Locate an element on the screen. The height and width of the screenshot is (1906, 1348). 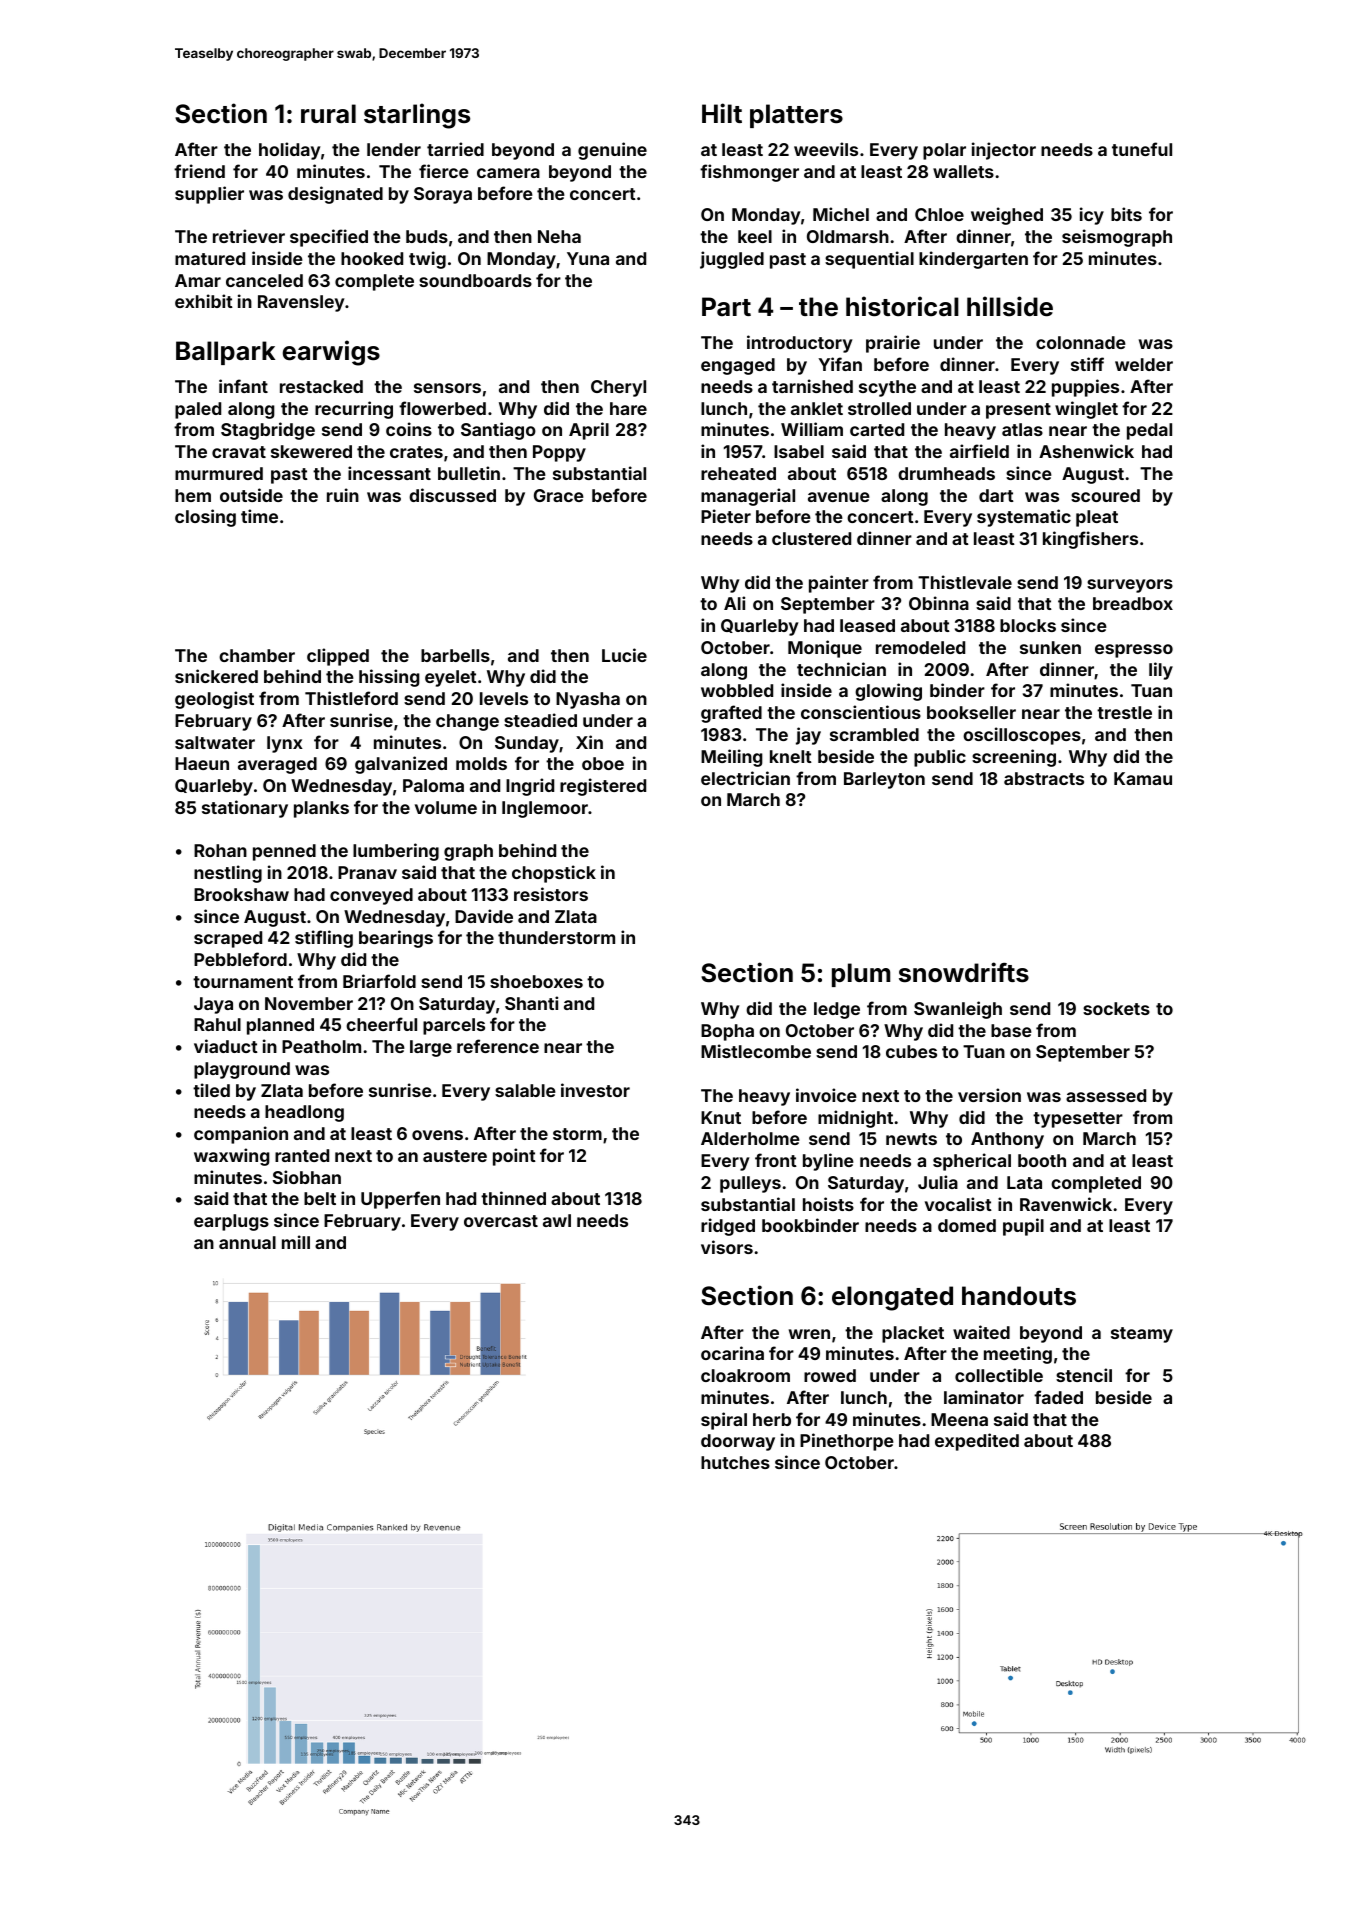
wren is located at coordinates (809, 1334).
